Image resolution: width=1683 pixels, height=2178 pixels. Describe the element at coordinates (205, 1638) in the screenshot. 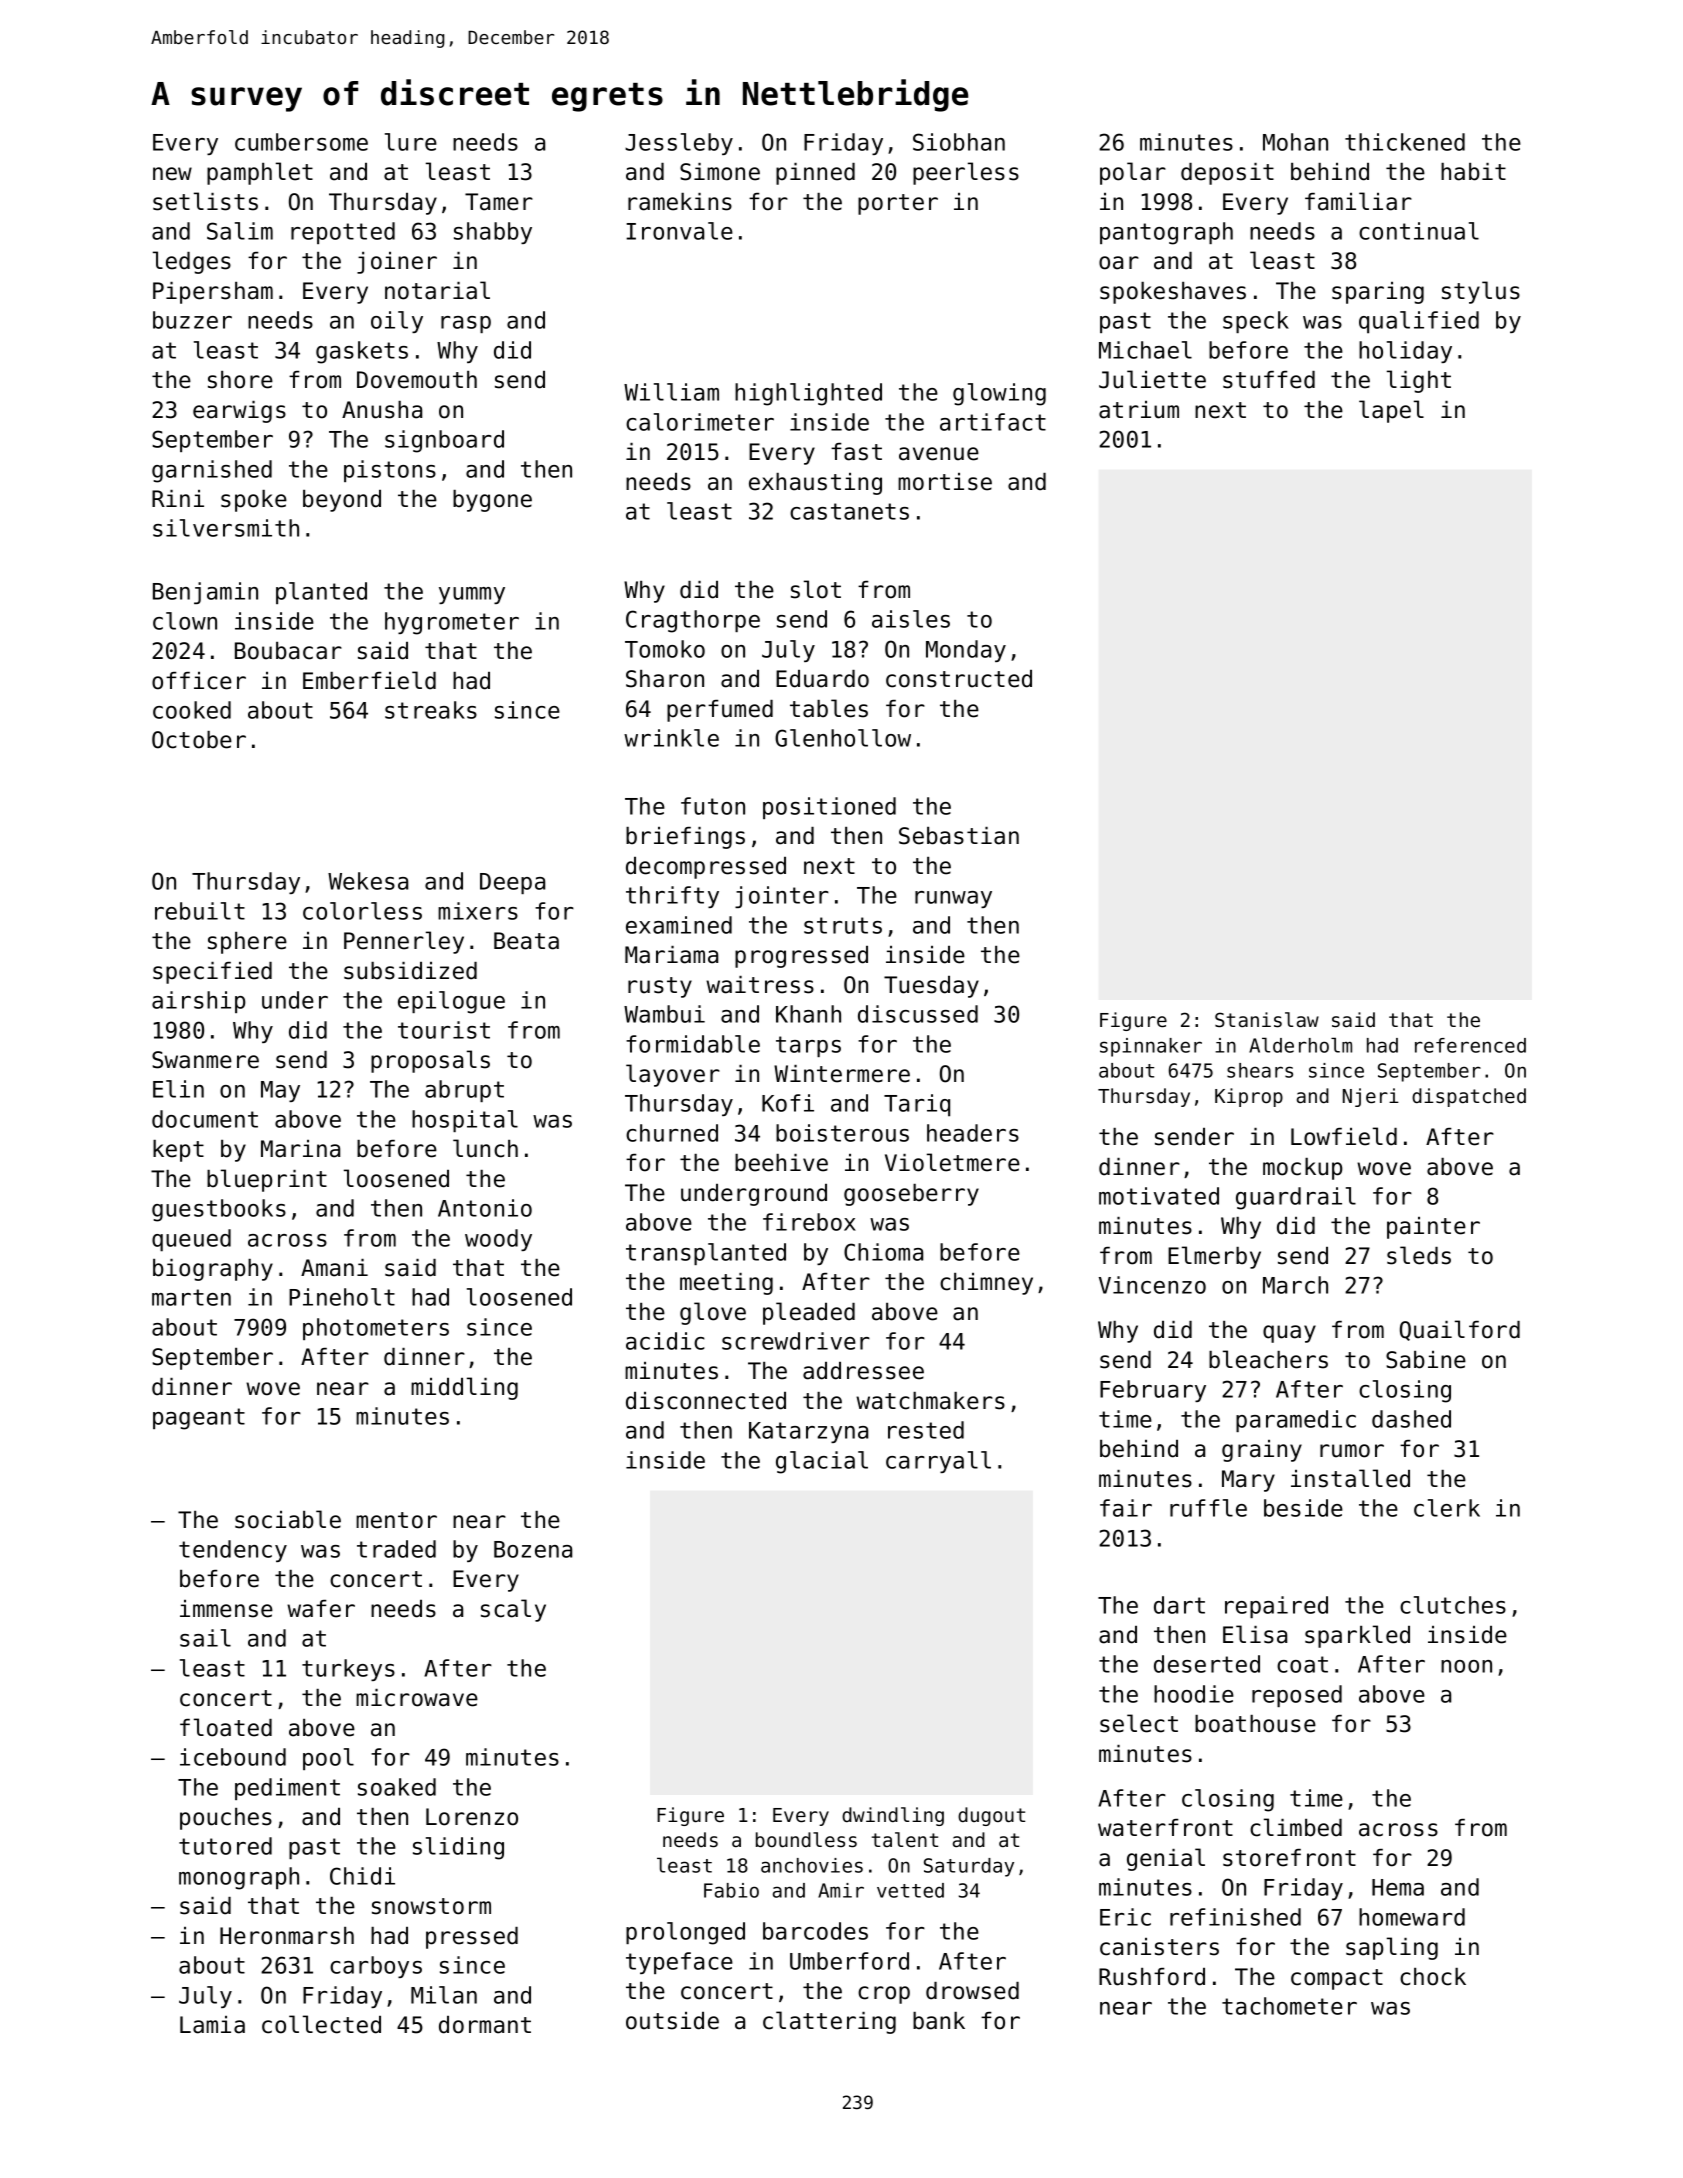

I see `sail` at that location.
